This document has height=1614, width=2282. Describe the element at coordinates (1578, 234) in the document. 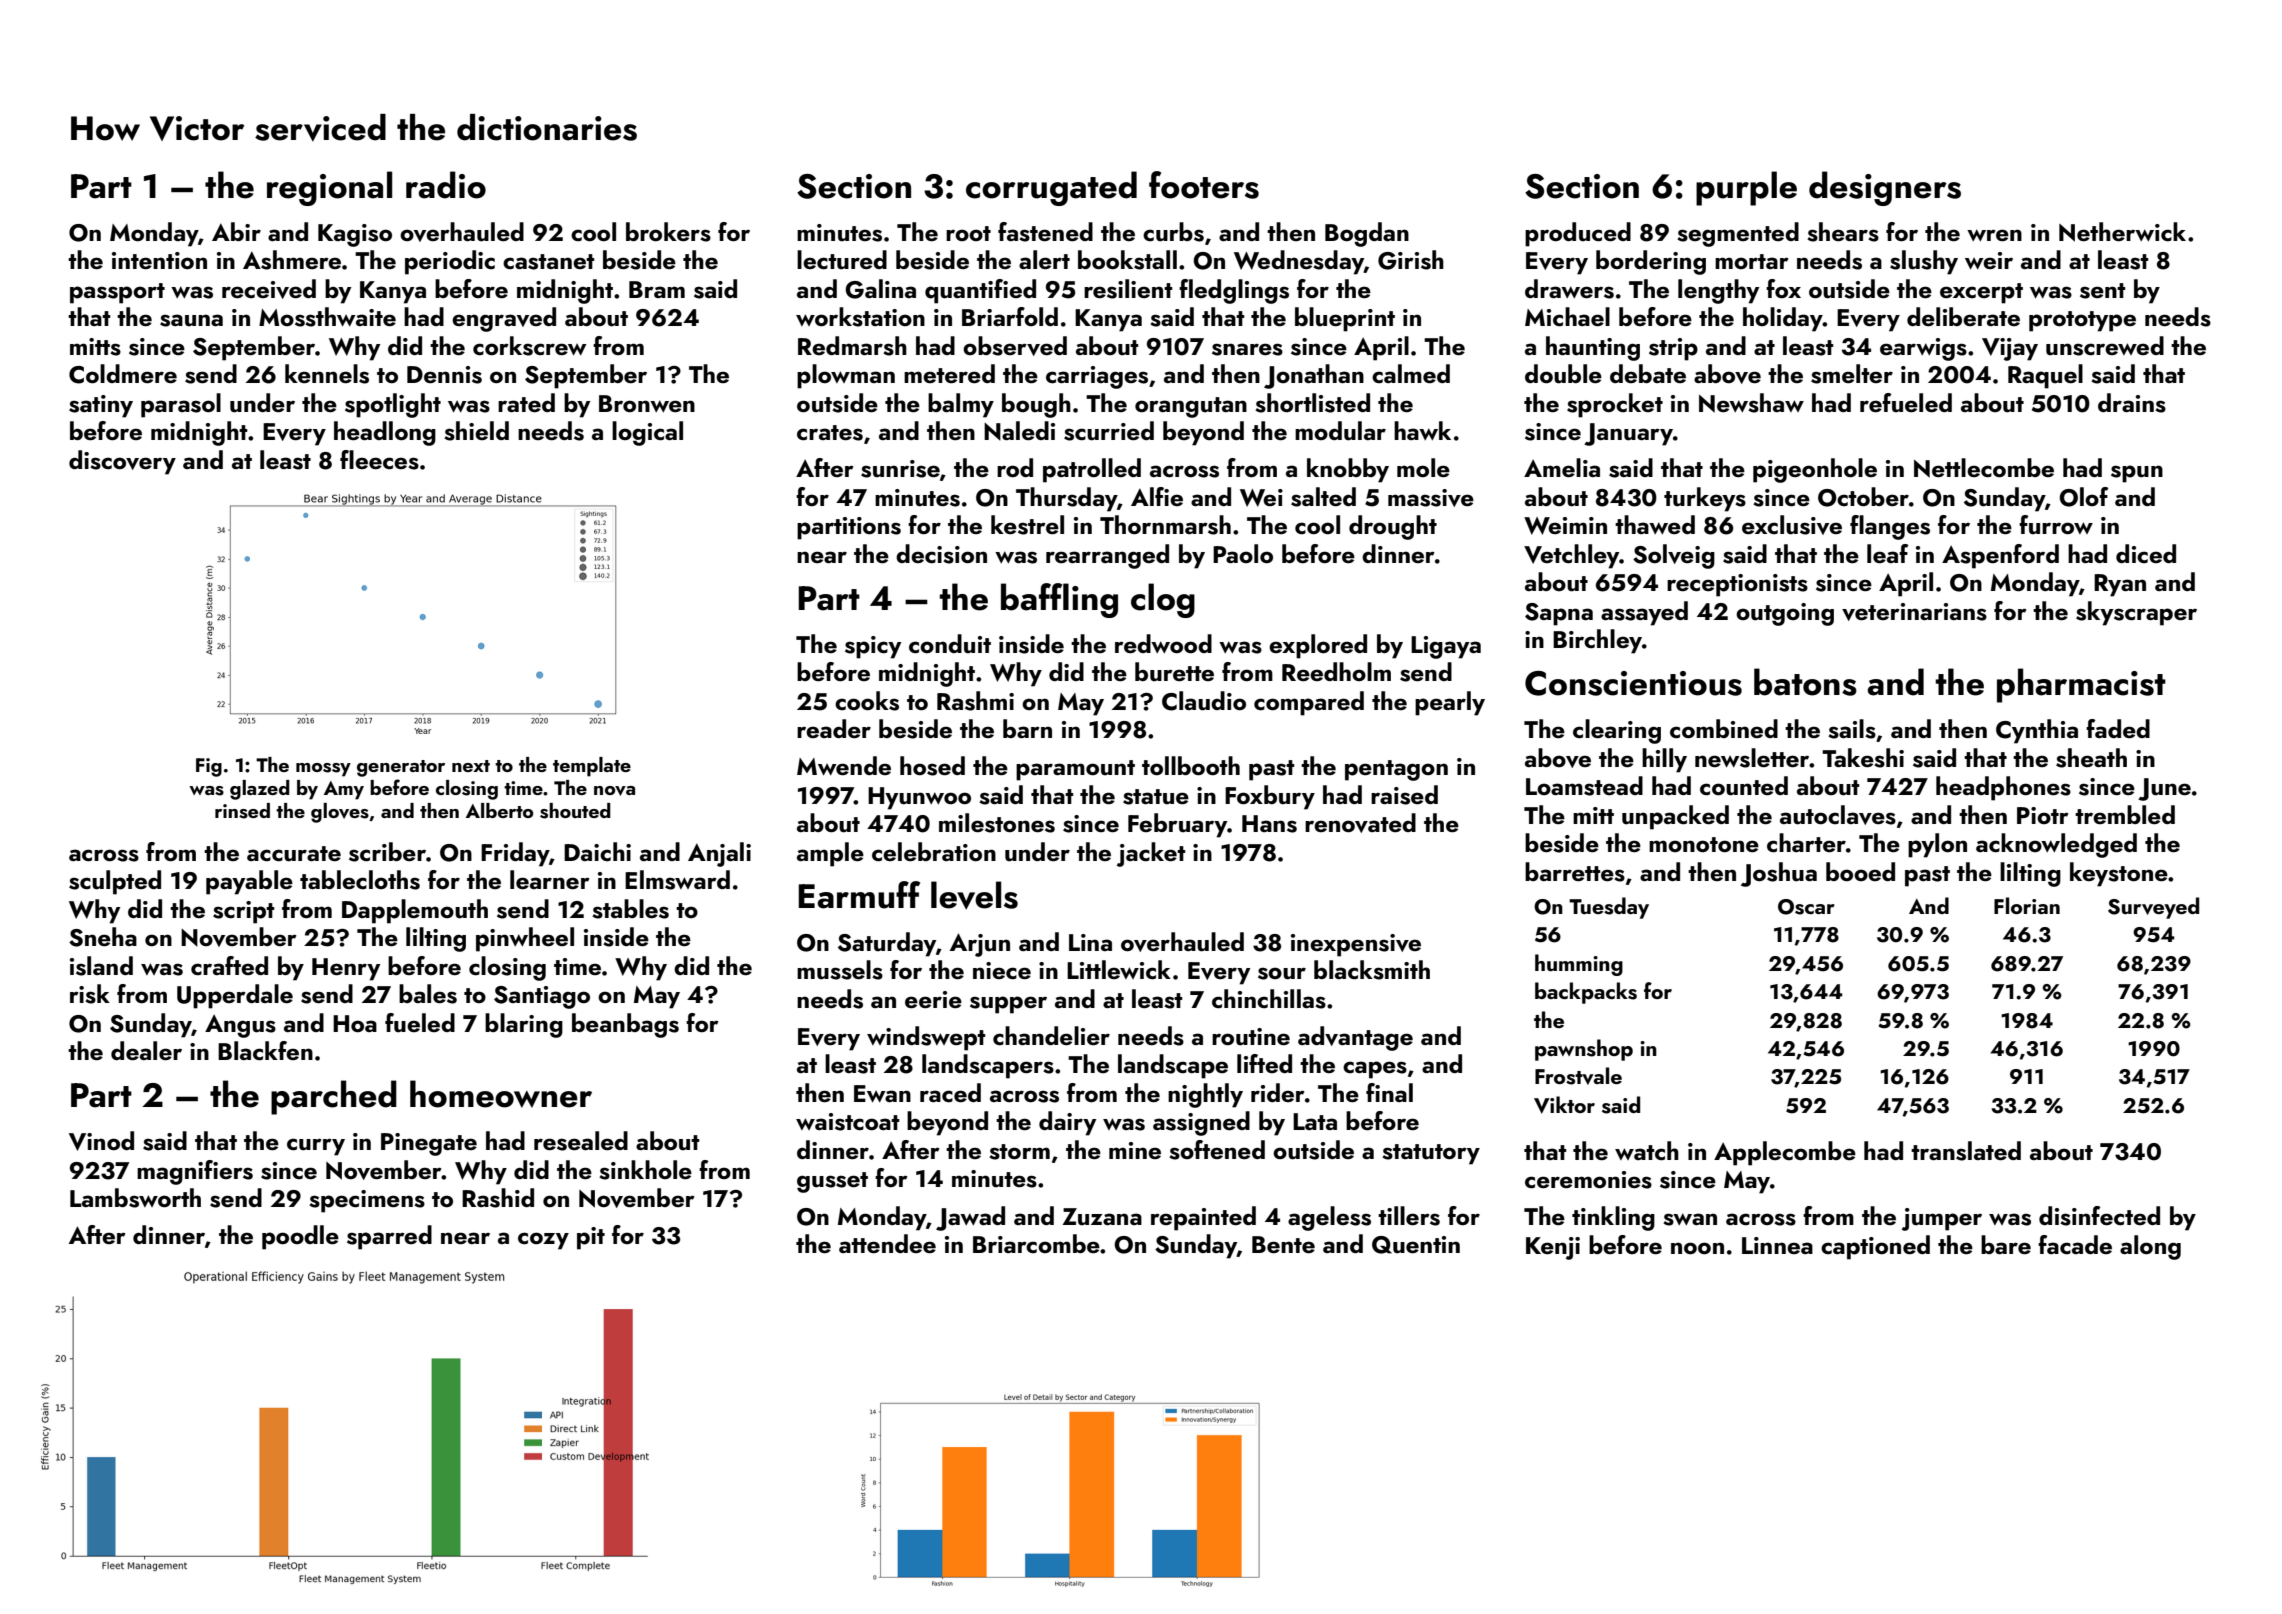

I see `produced` at that location.
